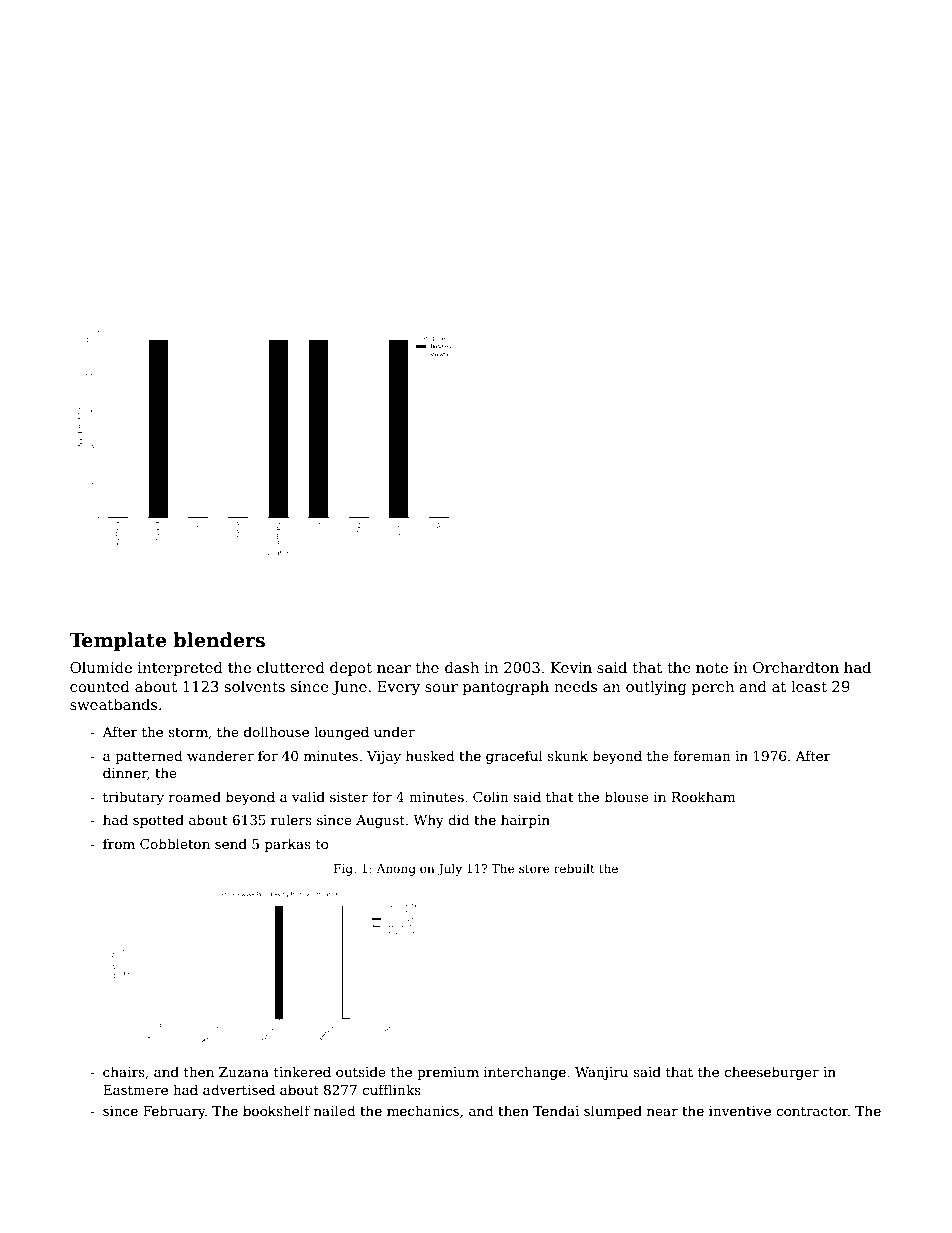 This screenshot has width=952, height=1233. Describe the element at coordinates (462, 667) in the screenshot. I see `dash` at that location.
